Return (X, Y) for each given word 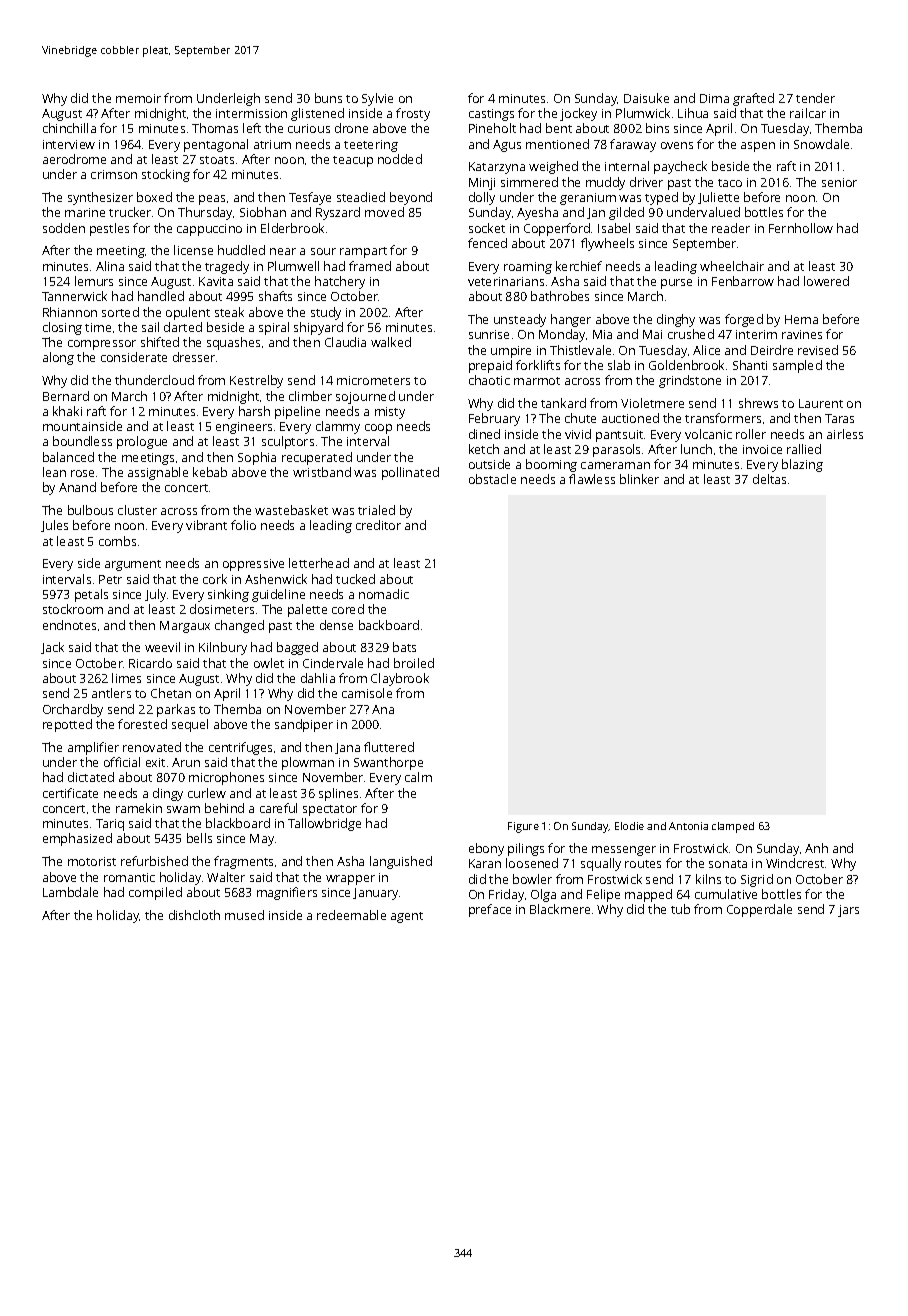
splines (338, 794)
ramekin (139, 808)
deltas (769, 479)
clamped (733, 827)
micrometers (373, 380)
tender (815, 98)
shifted (160, 342)
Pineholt (492, 128)
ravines (802, 334)
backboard (389, 625)
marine (85, 212)
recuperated (317, 458)
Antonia (688, 826)
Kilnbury (223, 648)
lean (54, 472)
